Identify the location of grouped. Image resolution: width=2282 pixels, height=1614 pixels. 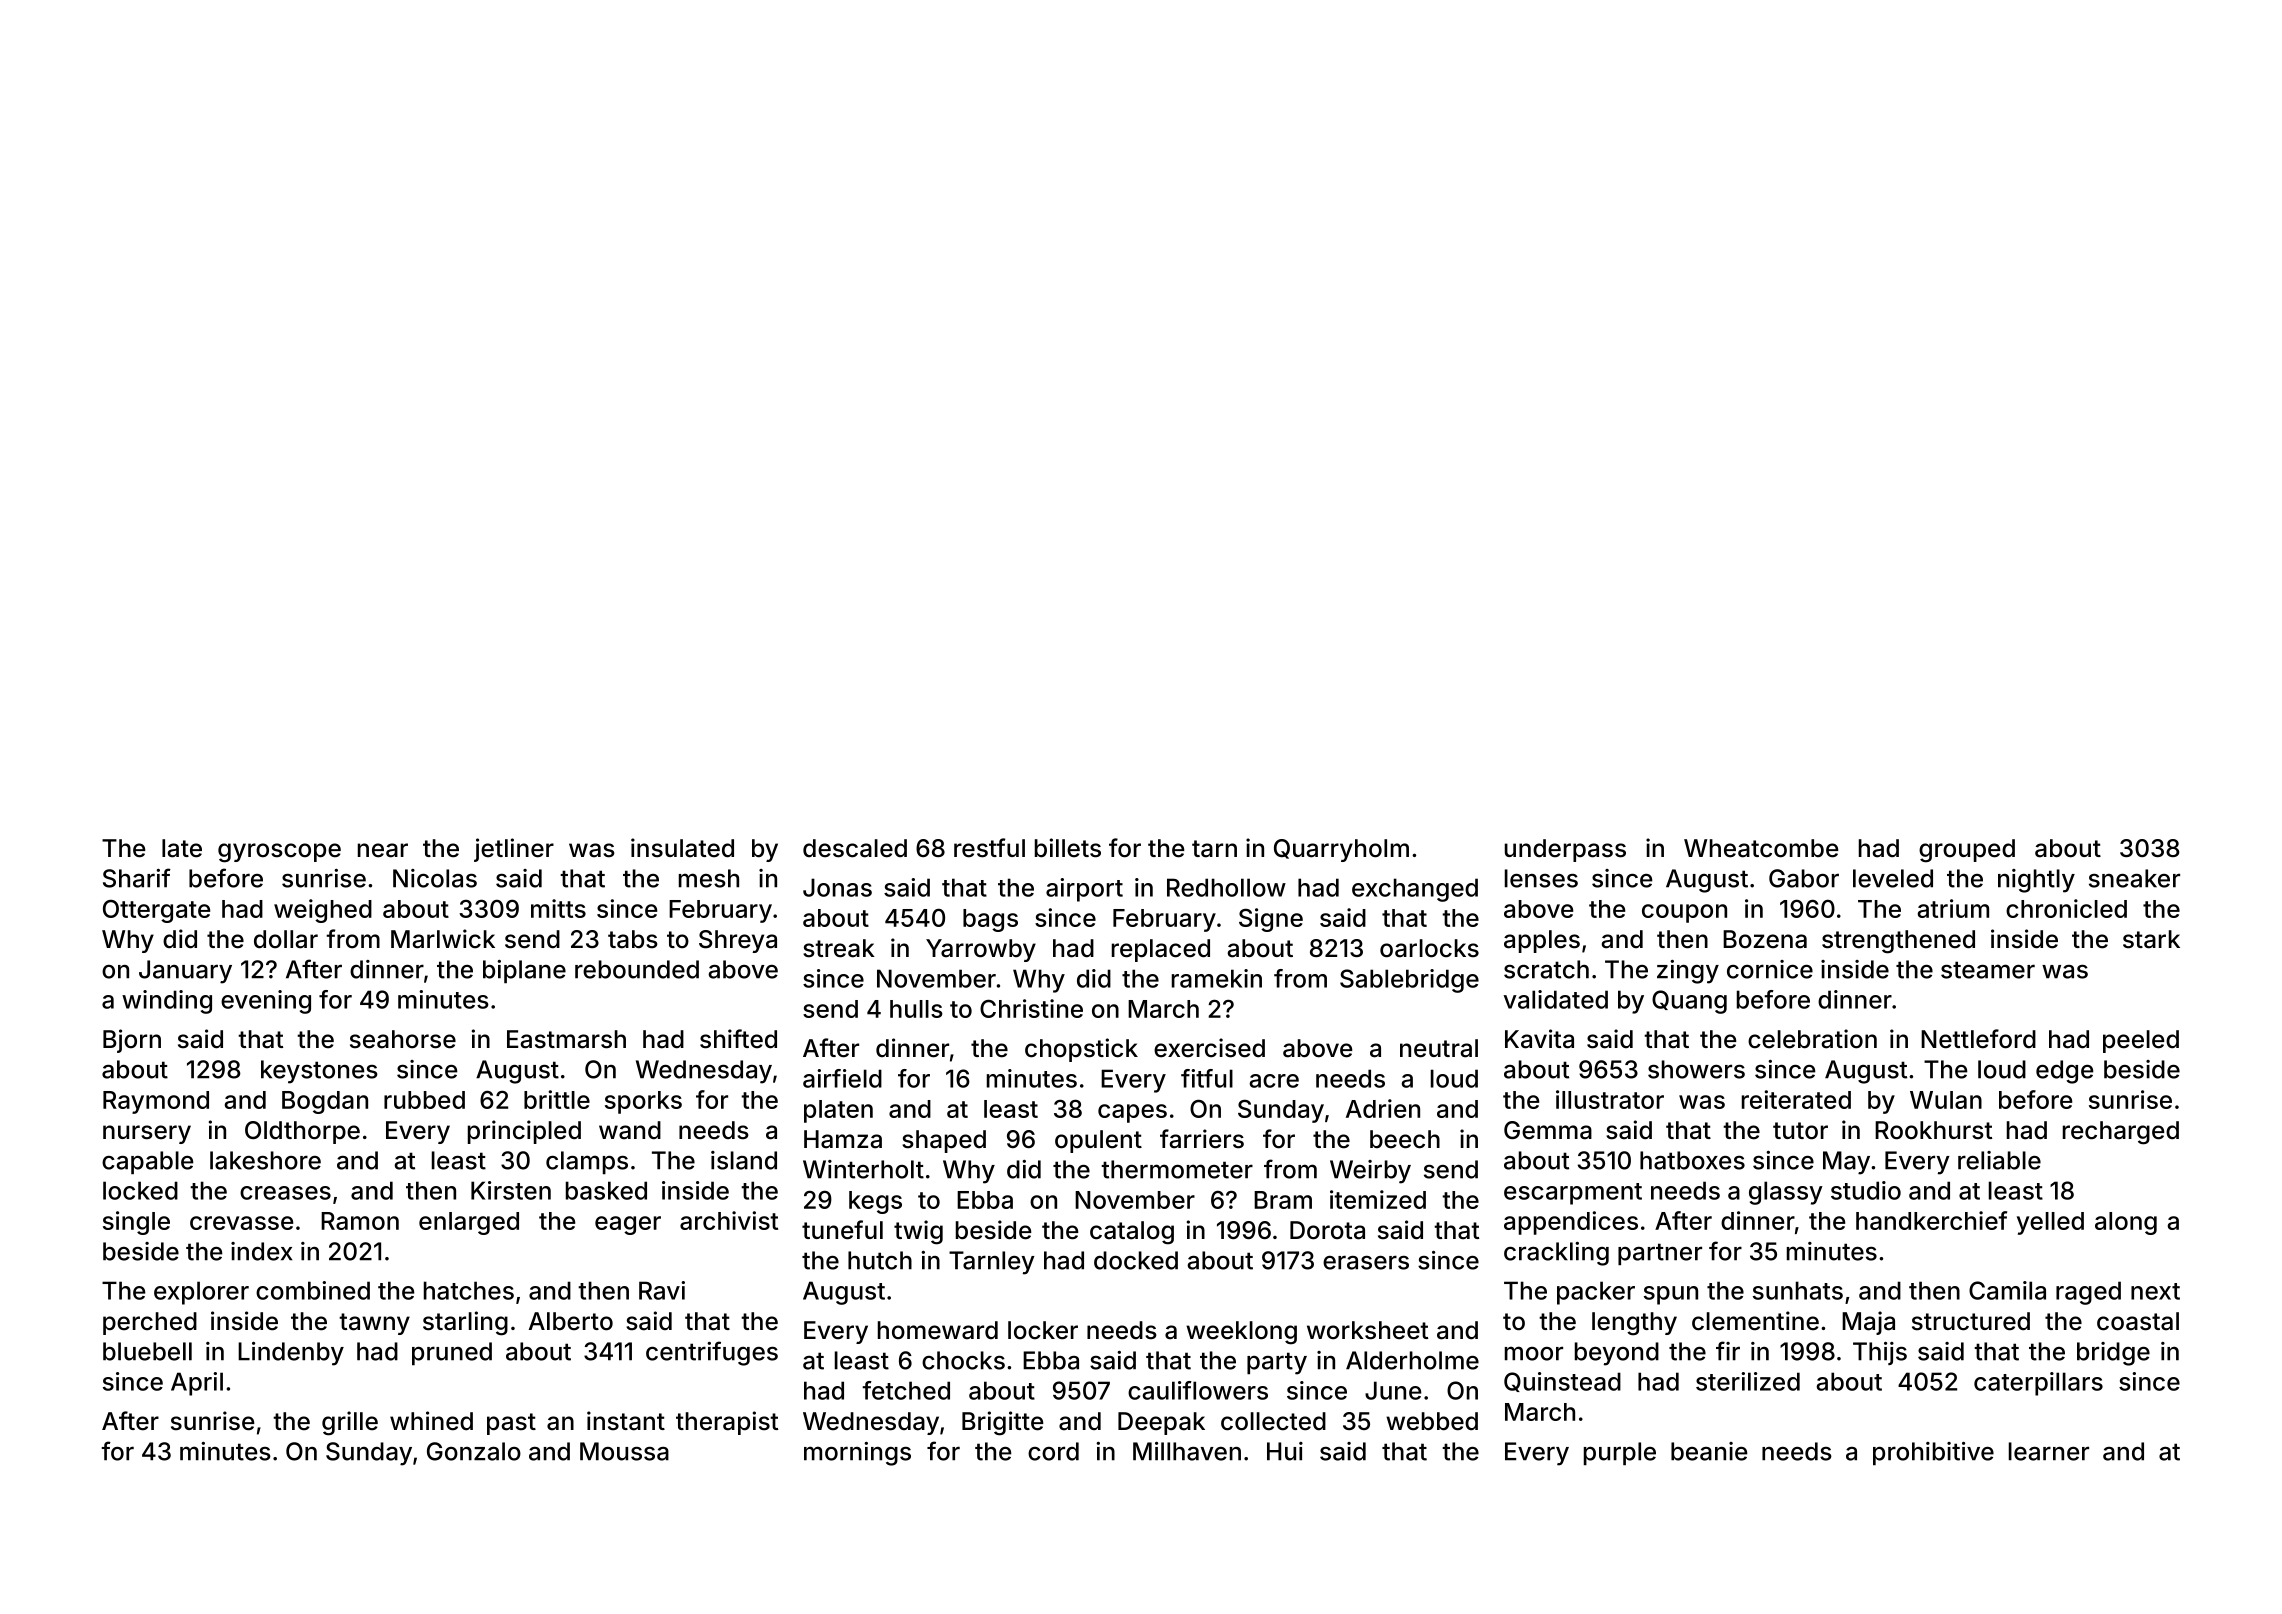
(1967, 851).
